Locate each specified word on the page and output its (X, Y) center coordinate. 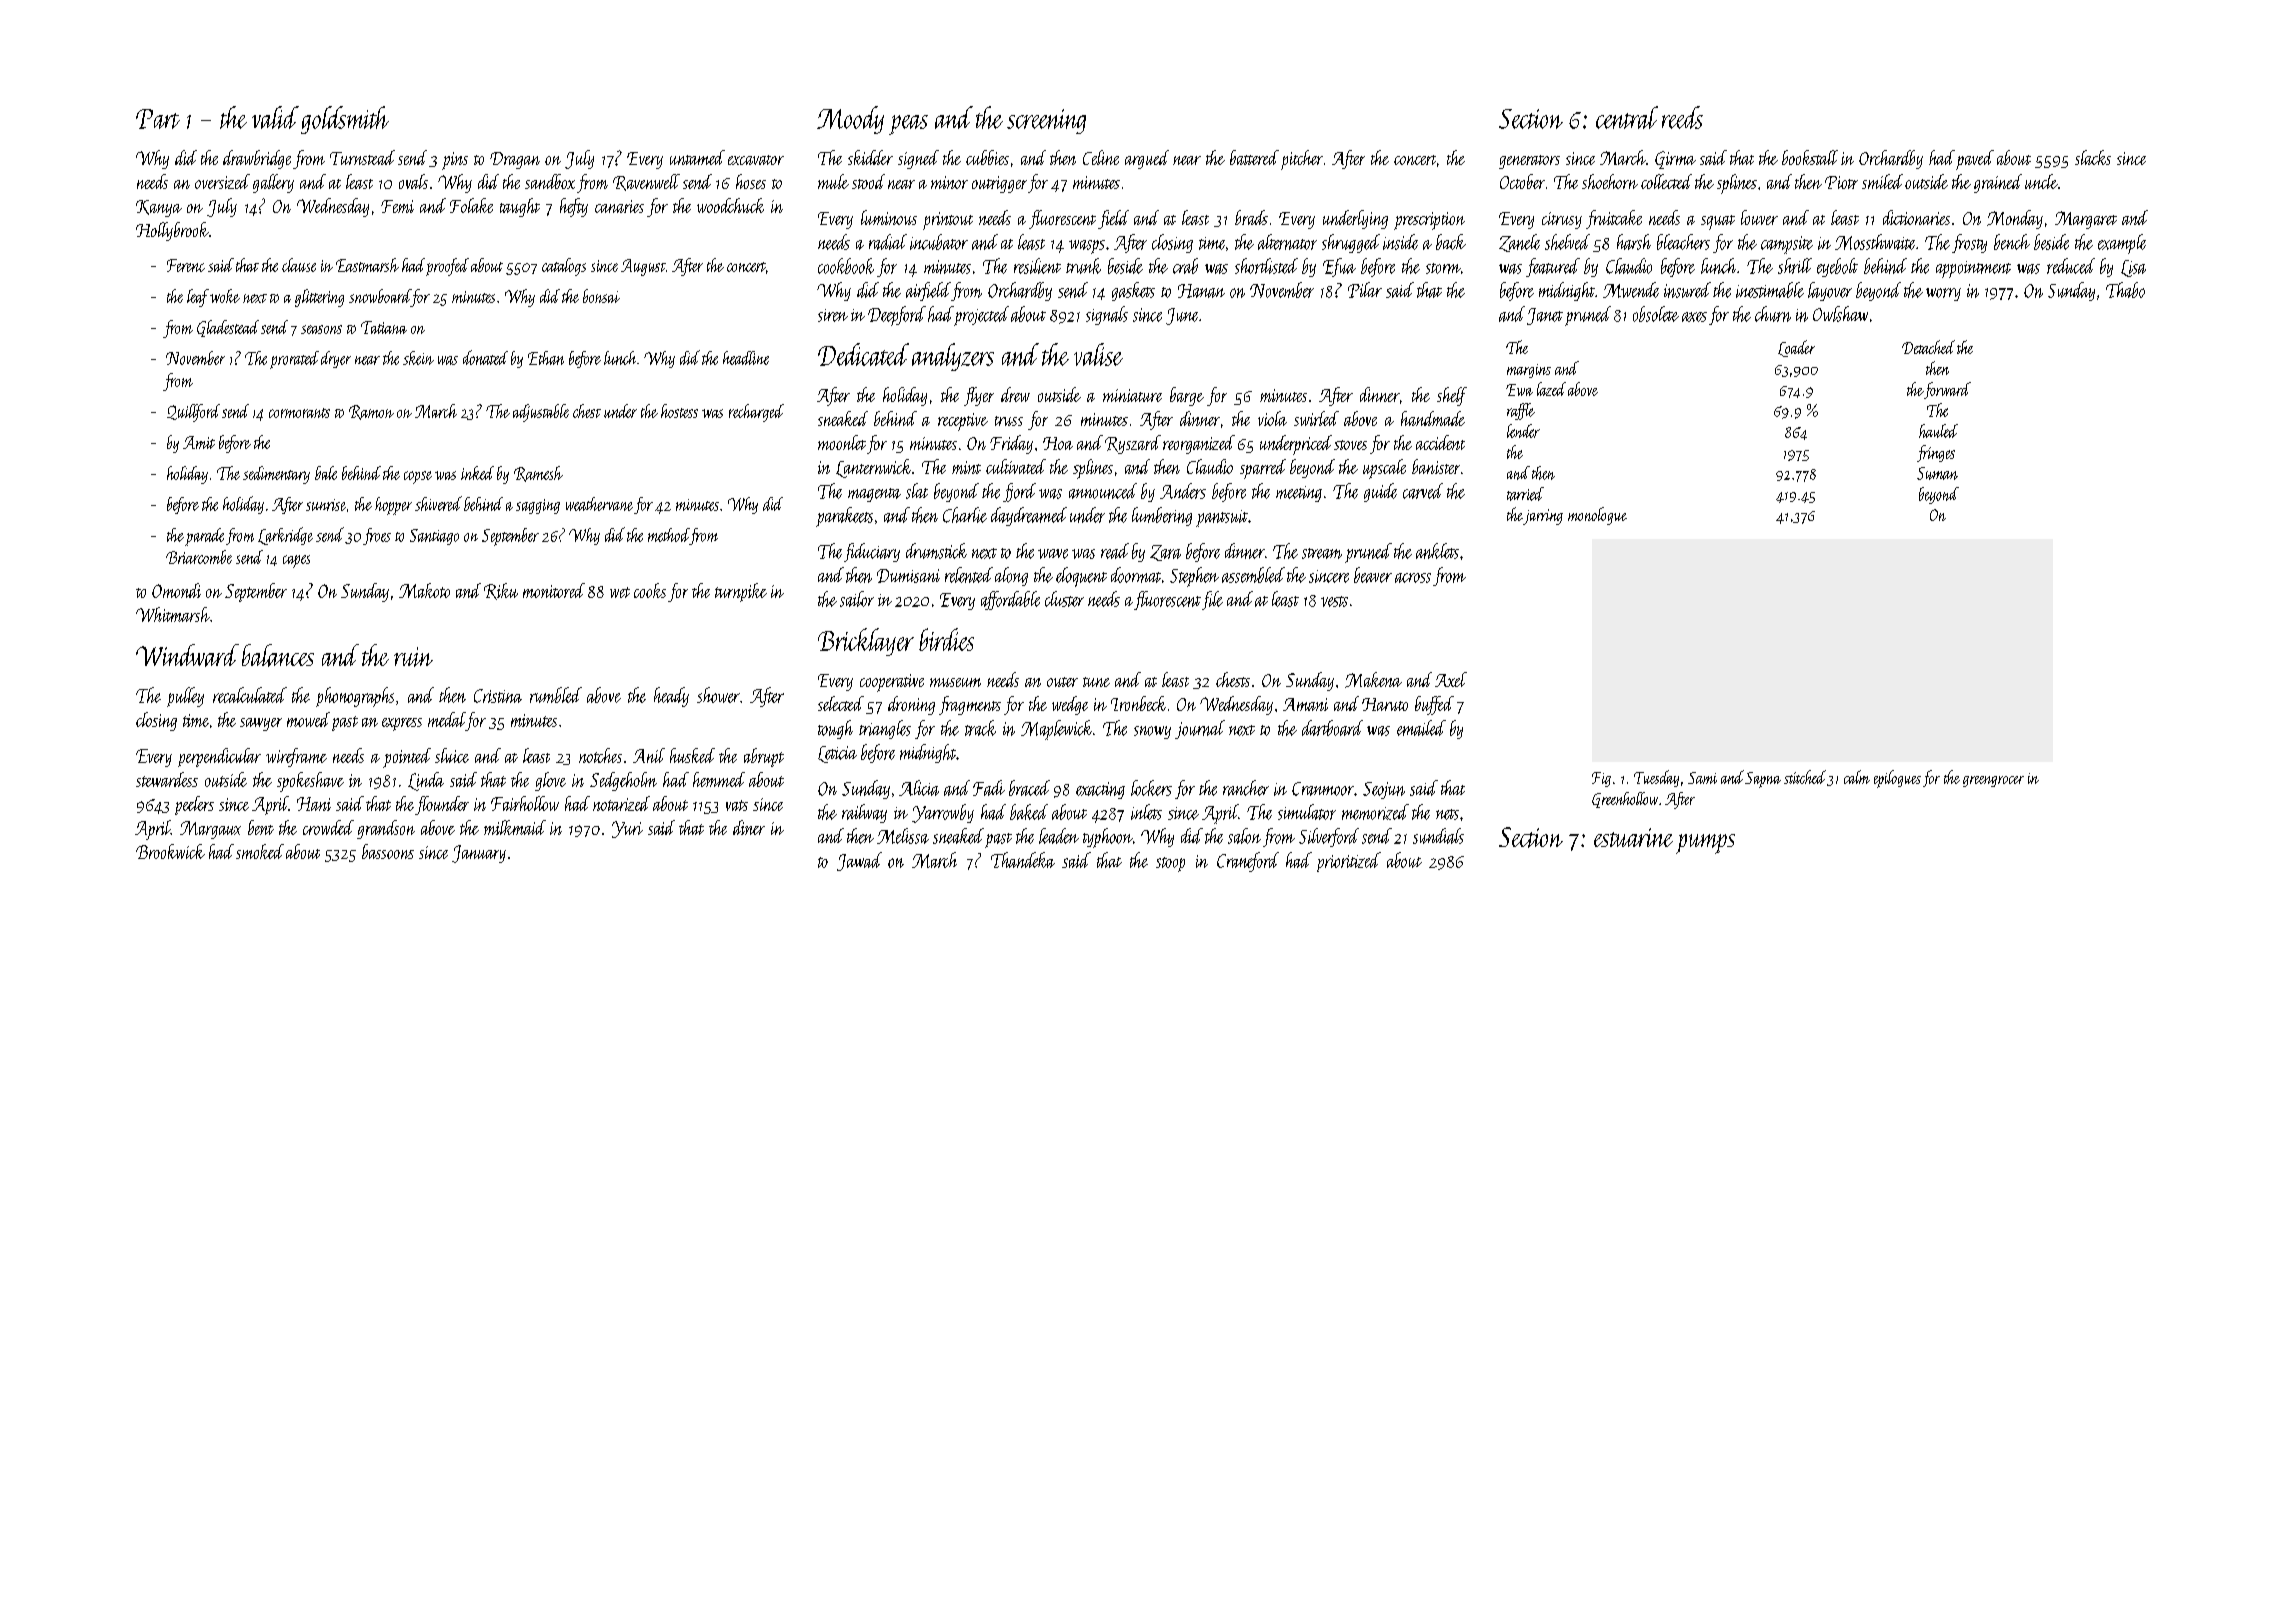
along (1011, 576)
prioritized (1349, 862)
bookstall (1810, 157)
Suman (1937, 473)
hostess (679, 411)
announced (1103, 491)
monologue (1597, 516)
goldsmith (345, 120)
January (479, 854)
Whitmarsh (173, 614)
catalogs (564, 267)
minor (949, 182)
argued (1147, 159)
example (2122, 244)
